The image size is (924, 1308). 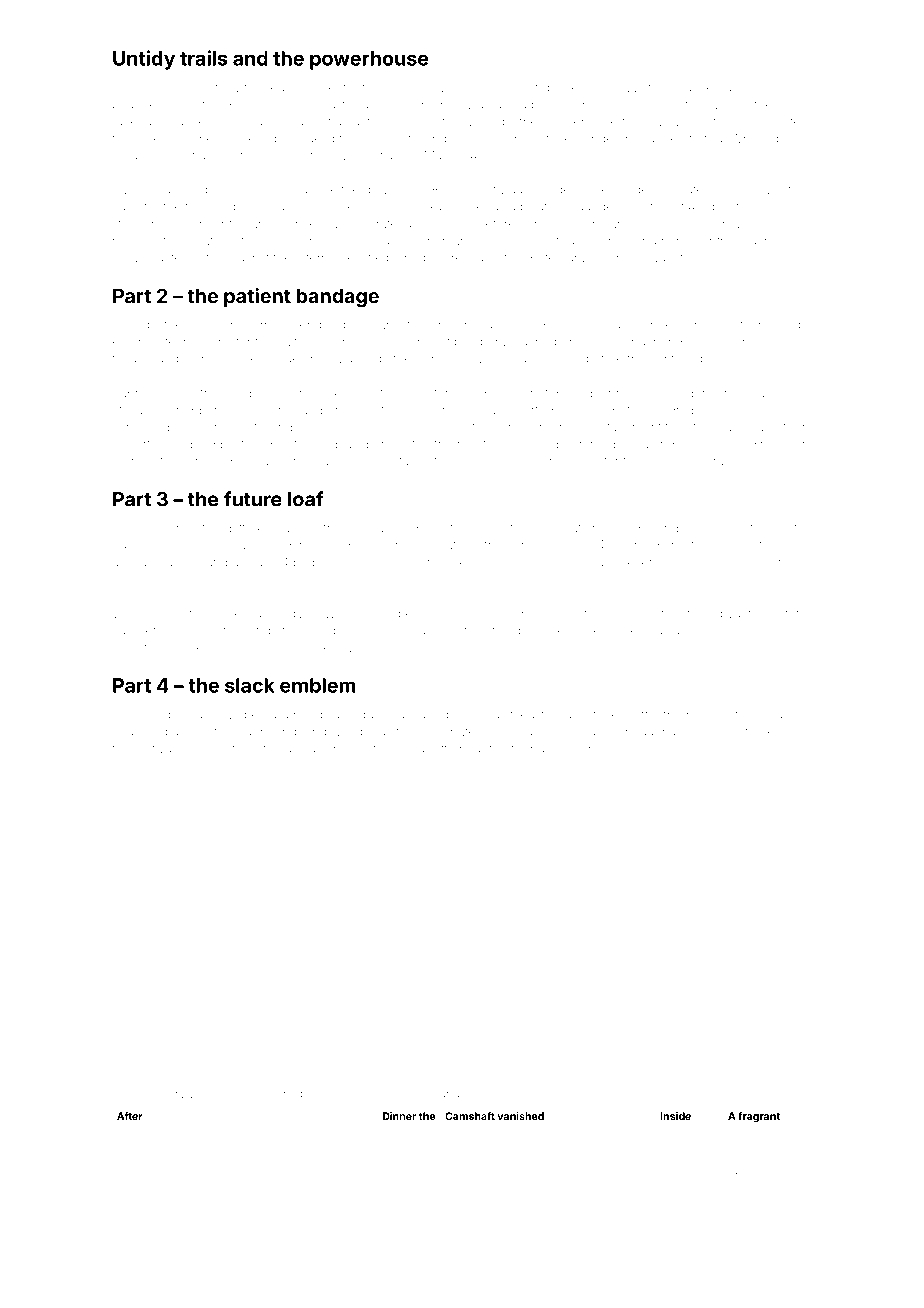 What do you see at coordinates (495, 1152) in the document?
I see `fixed` at bounding box center [495, 1152].
